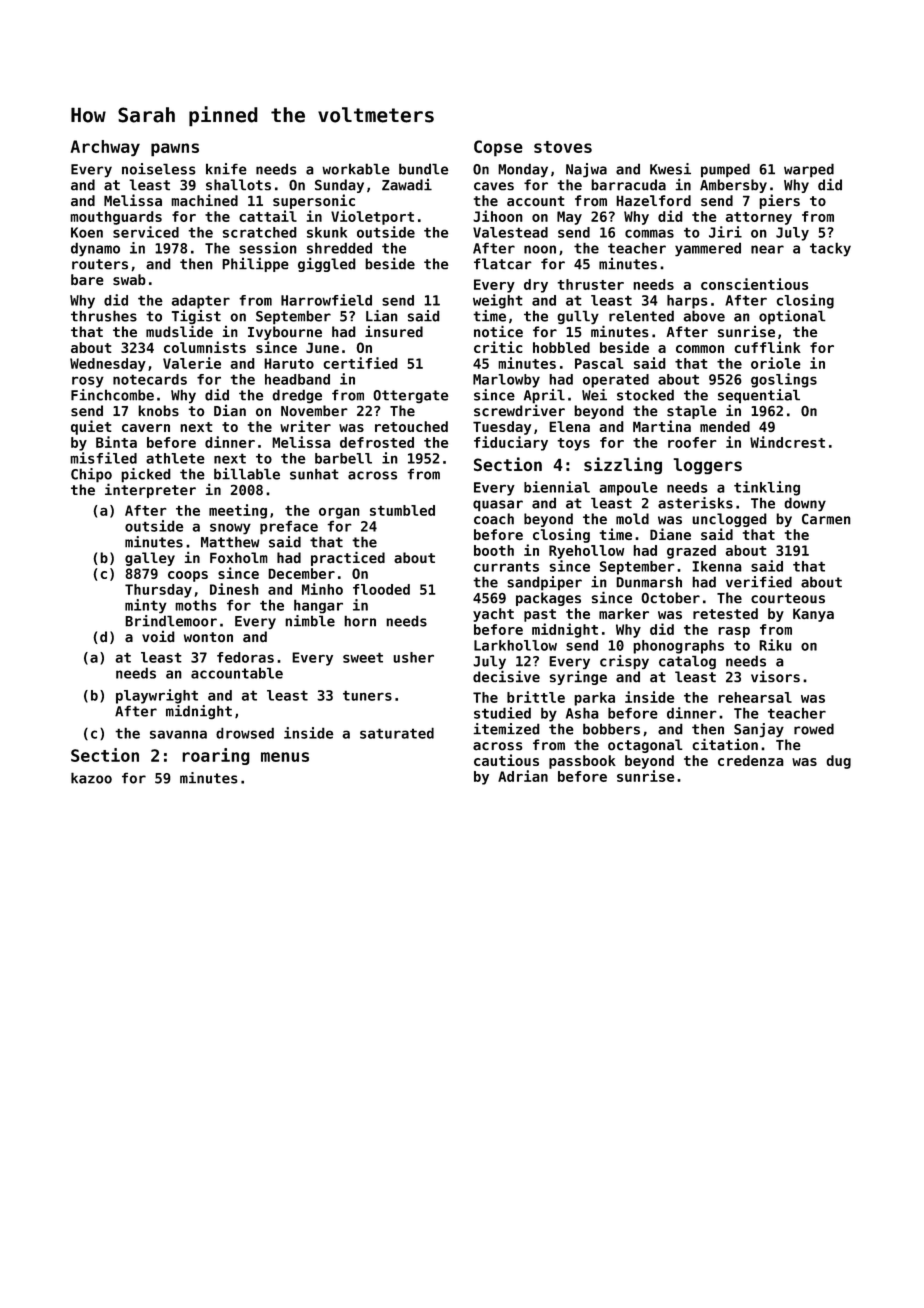  I want to click on savanna, so click(178, 734).
